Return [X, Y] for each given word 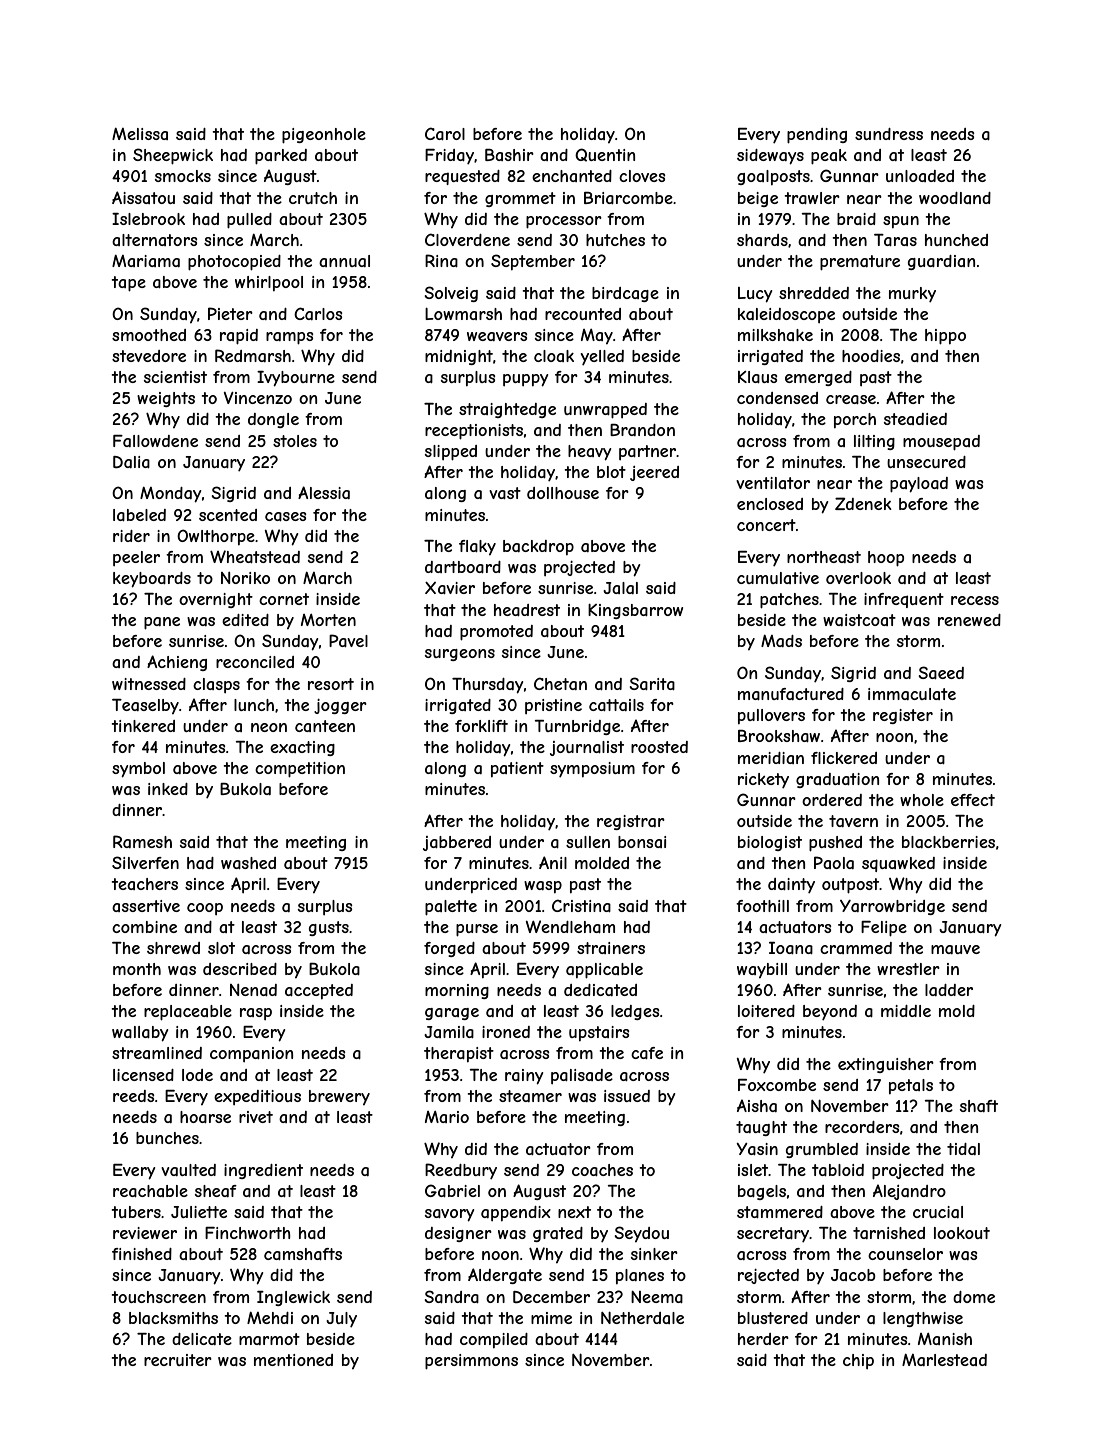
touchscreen [158, 1297]
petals [911, 1086]
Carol [445, 133]
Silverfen [145, 862]
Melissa [140, 134]
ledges [635, 1012]
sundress [889, 134]
